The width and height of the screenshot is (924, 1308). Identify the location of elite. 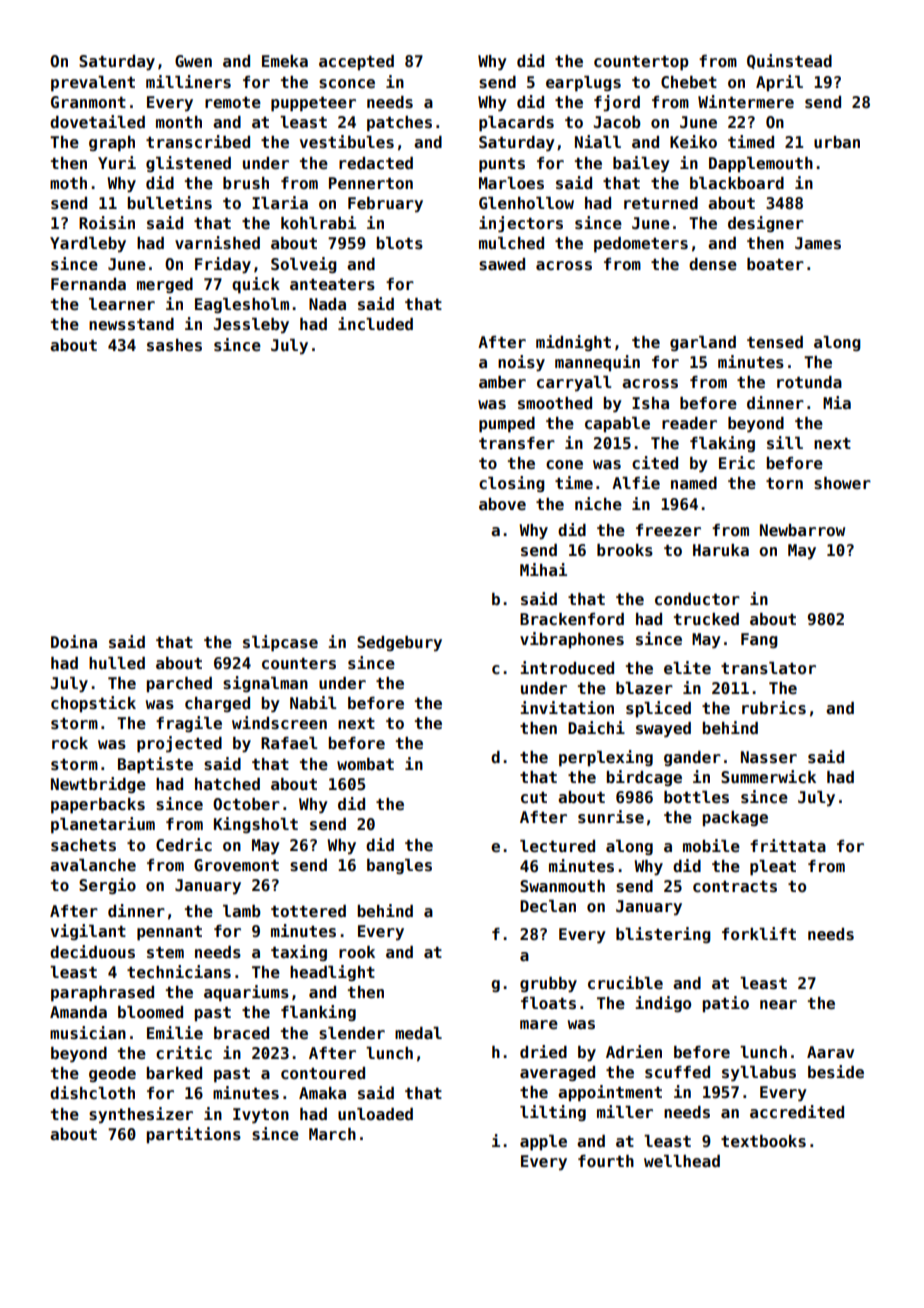
(687, 668).
